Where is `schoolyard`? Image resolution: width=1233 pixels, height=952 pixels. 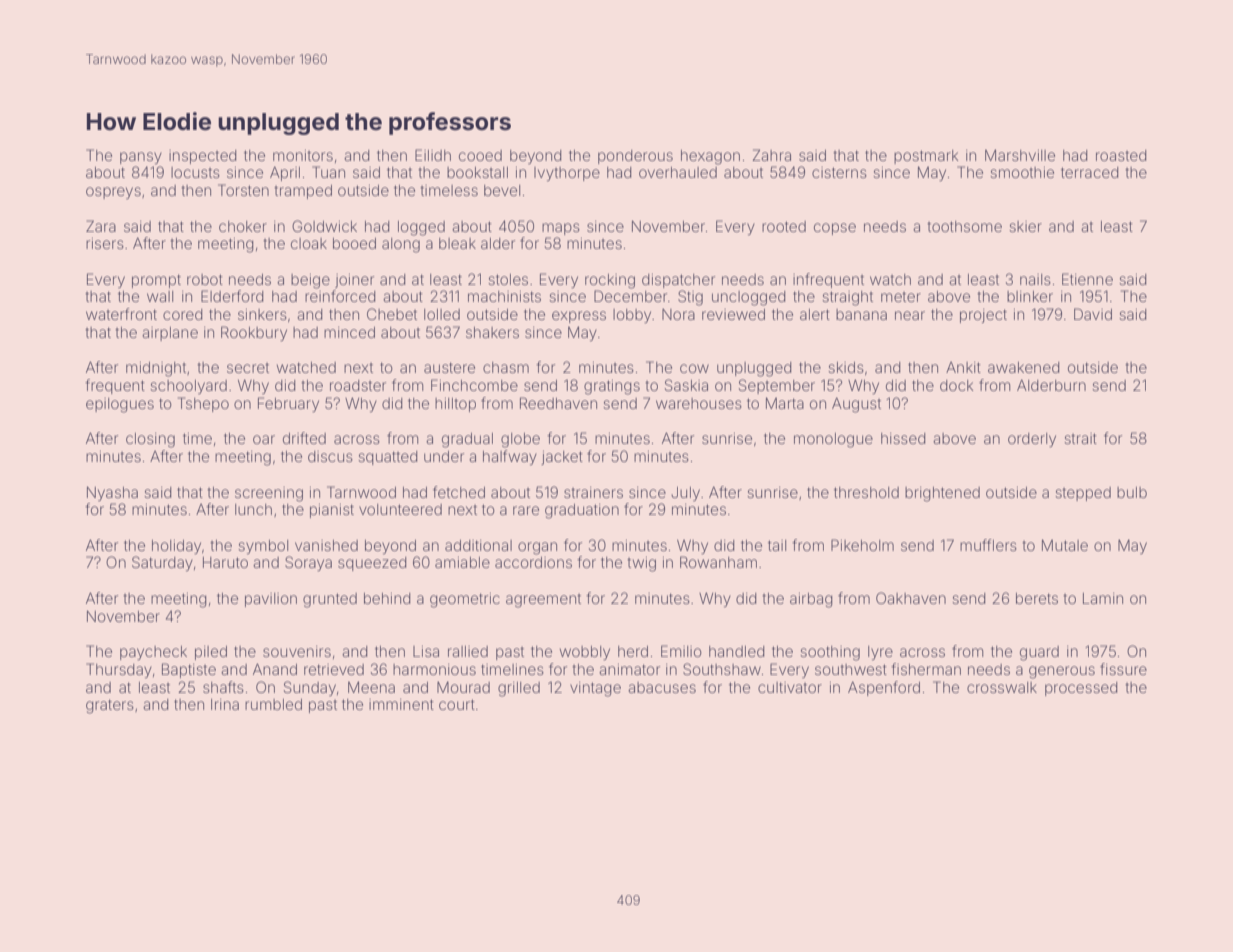
schoolyard is located at coordinates (188, 387).
